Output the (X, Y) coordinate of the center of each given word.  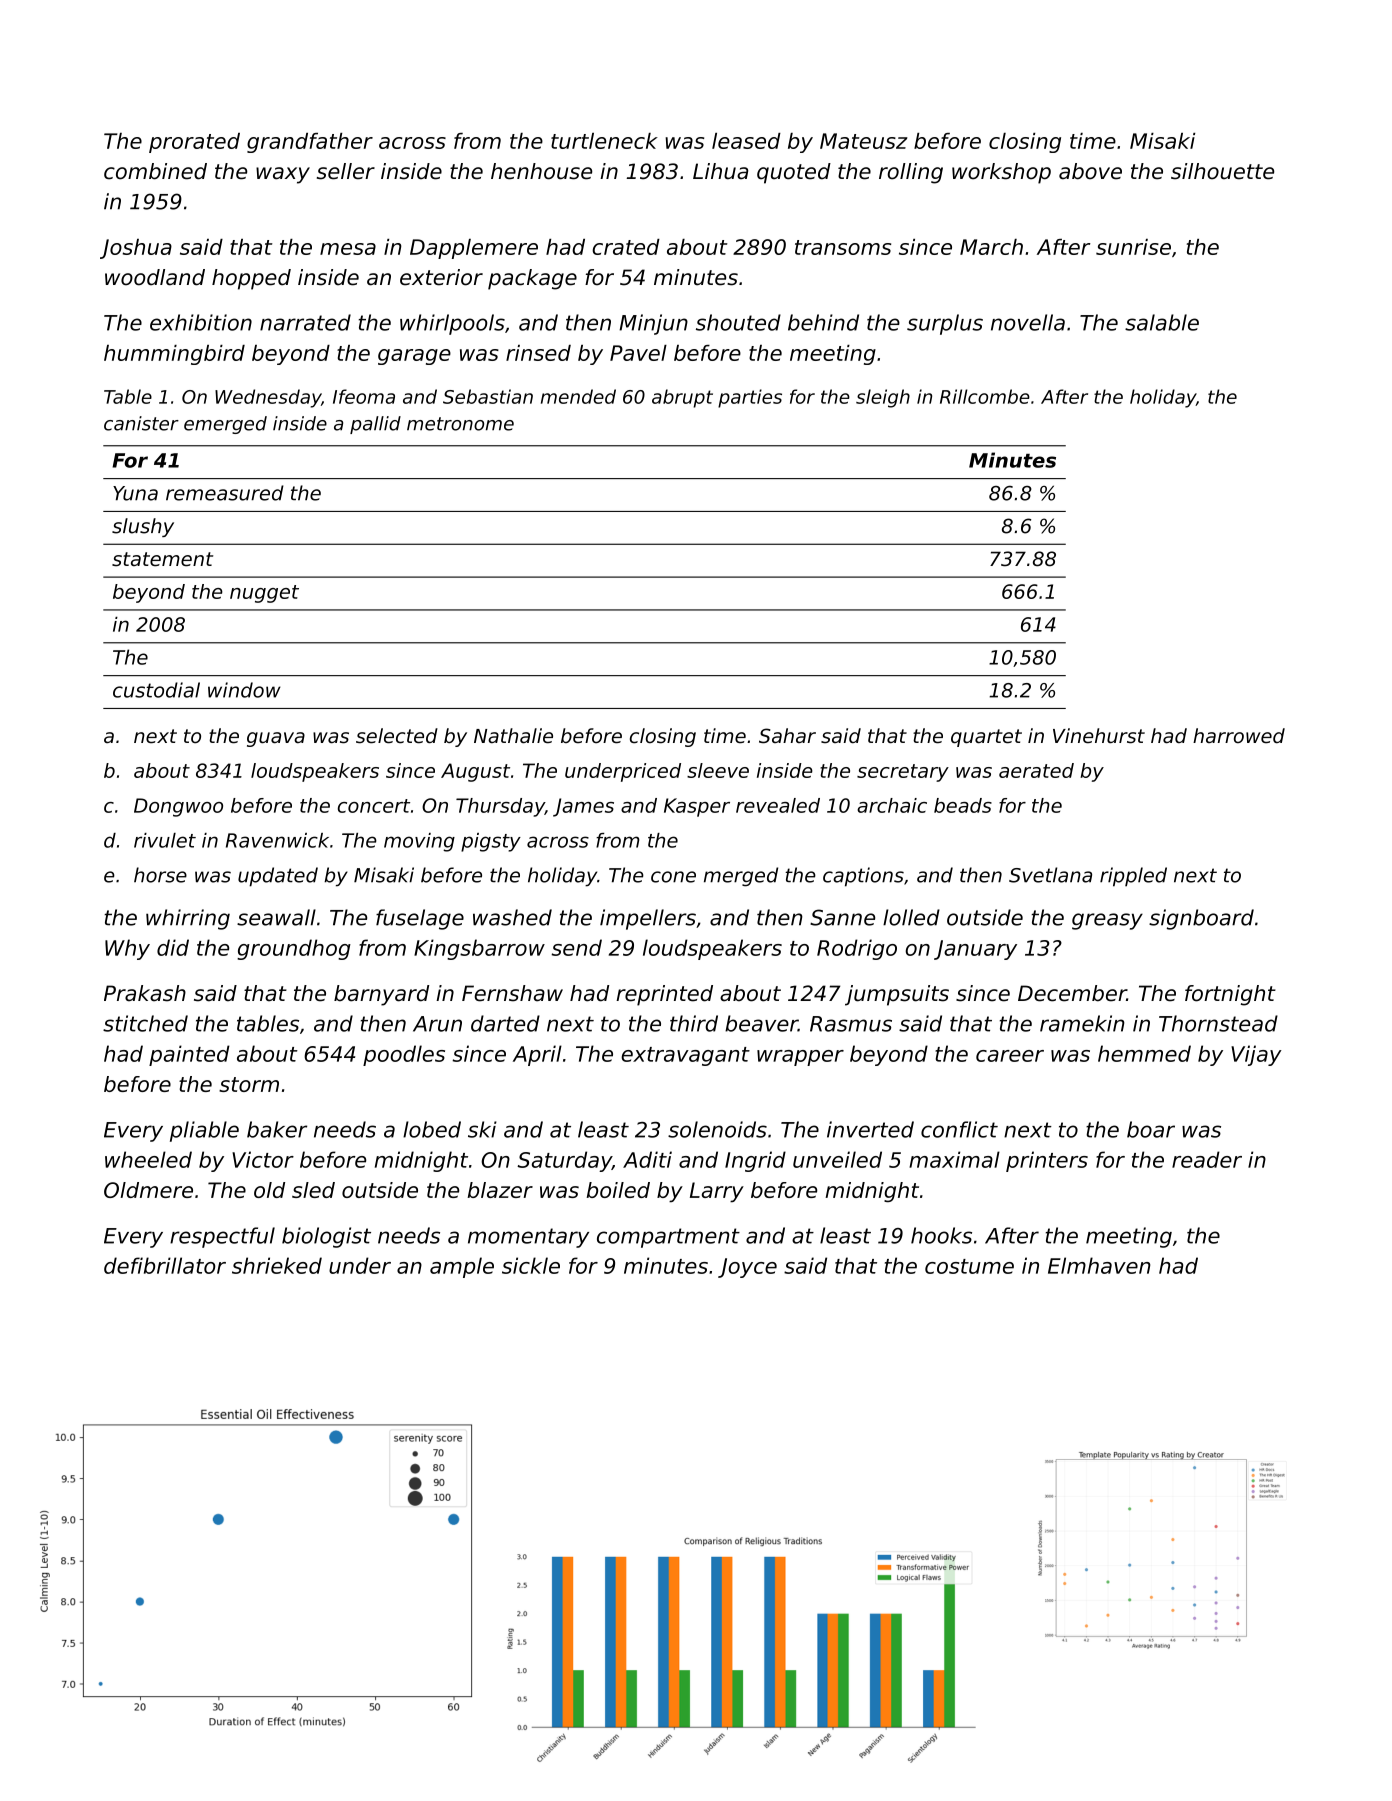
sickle (531, 1265)
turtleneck (604, 141)
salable (1162, 322)
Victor (263, 1159)
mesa (348, 249)
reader (1207, 1159)
